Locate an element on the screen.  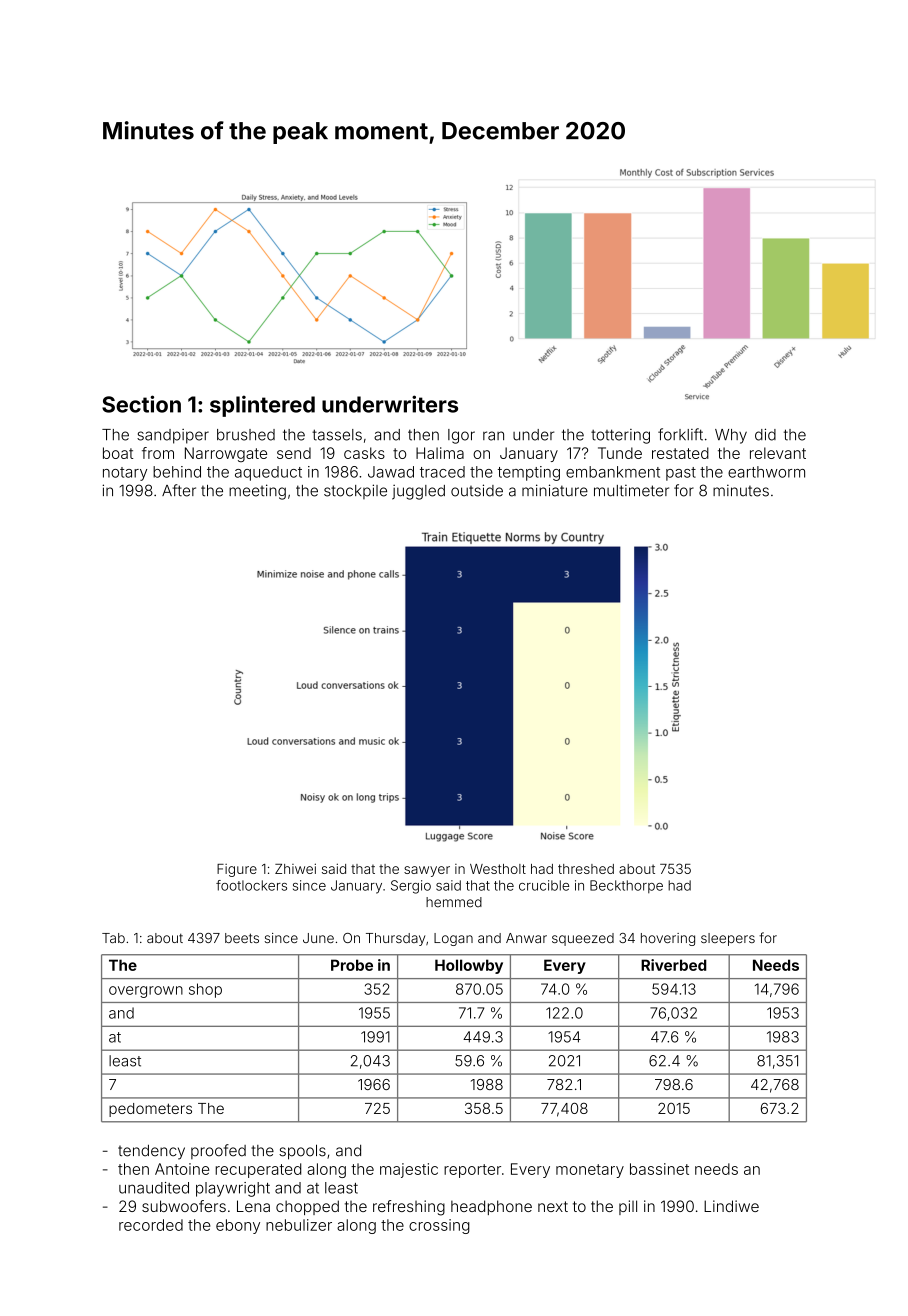
ran is located at coordinates (493, 436).
